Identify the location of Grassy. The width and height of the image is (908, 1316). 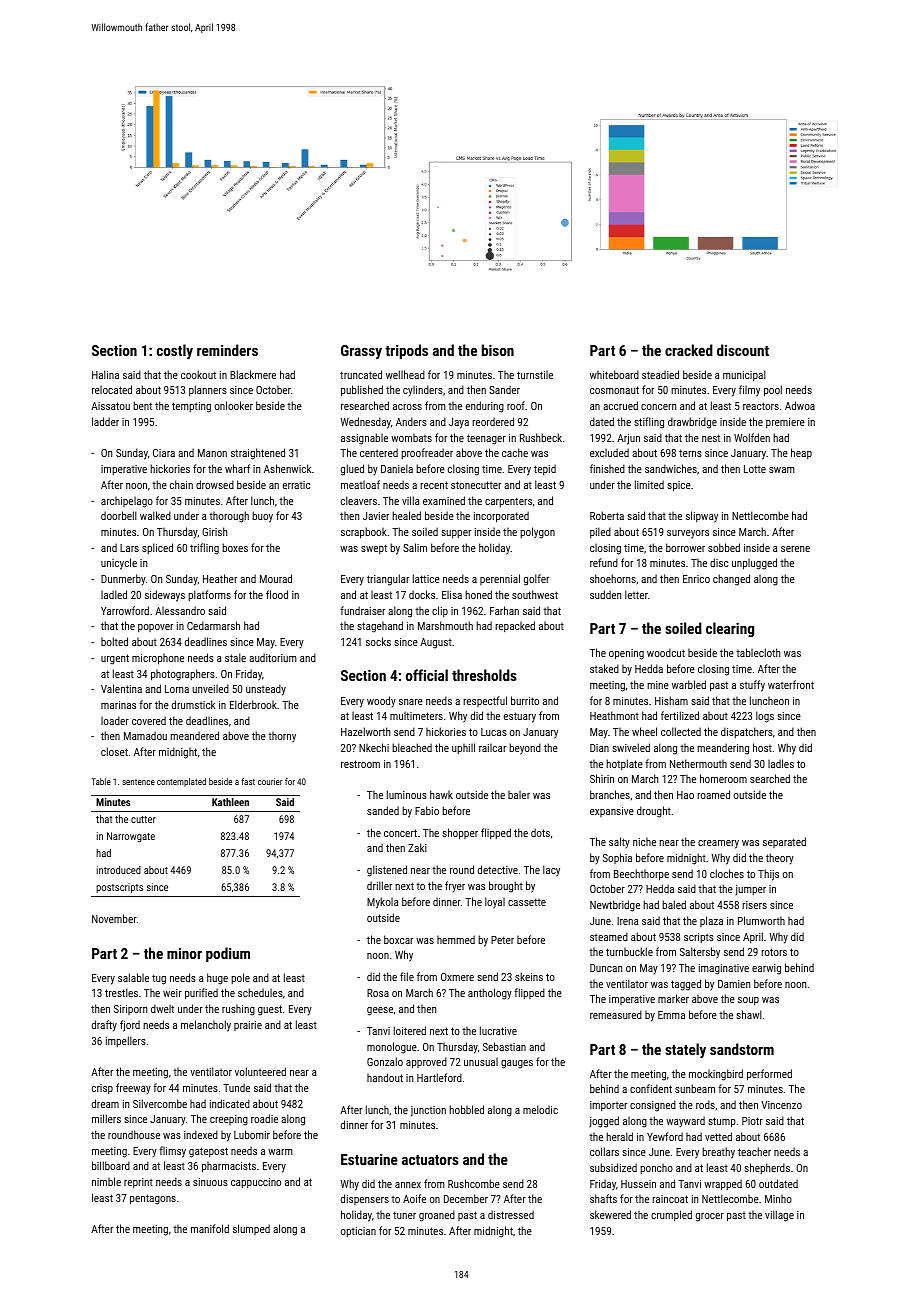
(361, 352).
